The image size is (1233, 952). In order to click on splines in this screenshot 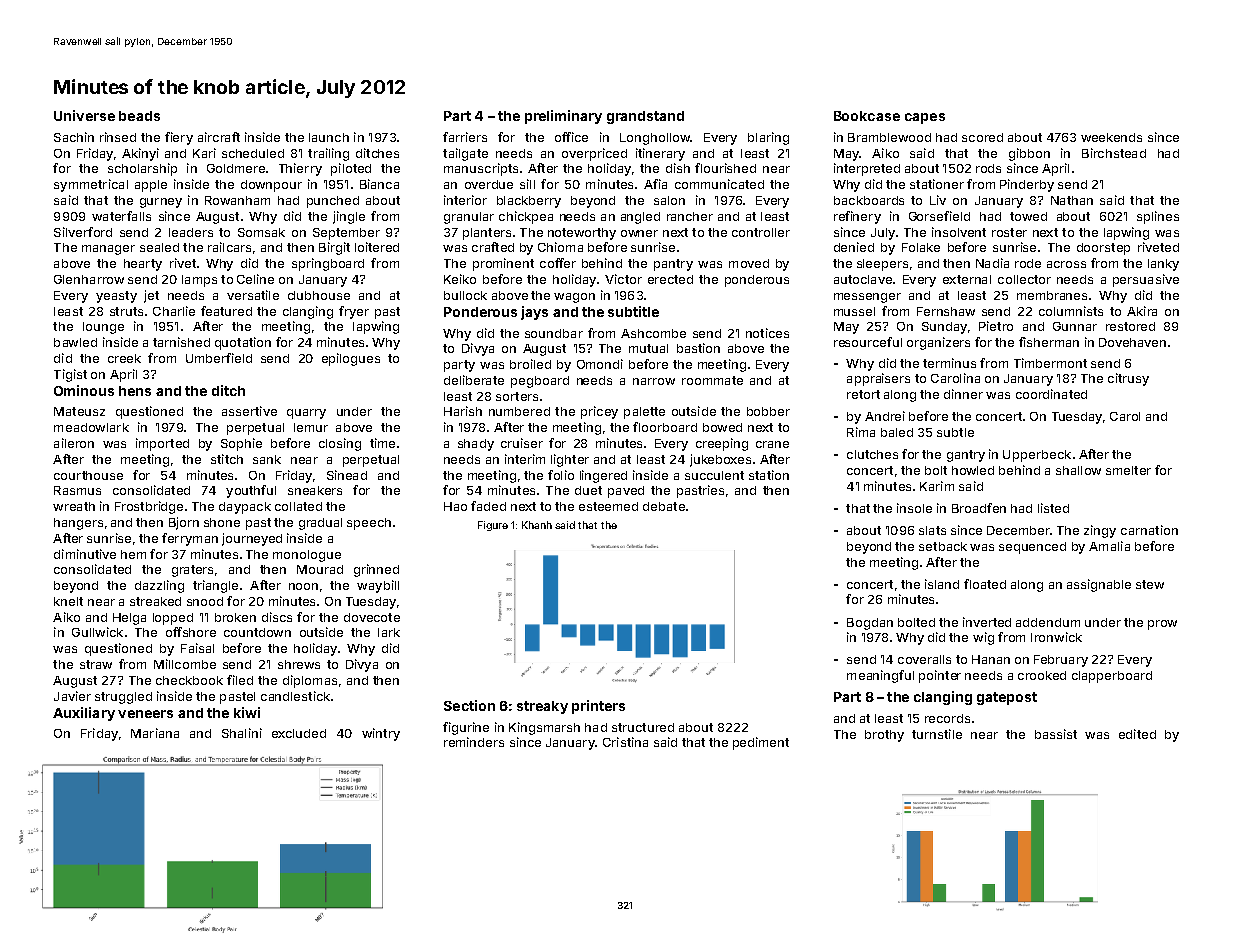, I will do `click(1158, 217)`.
